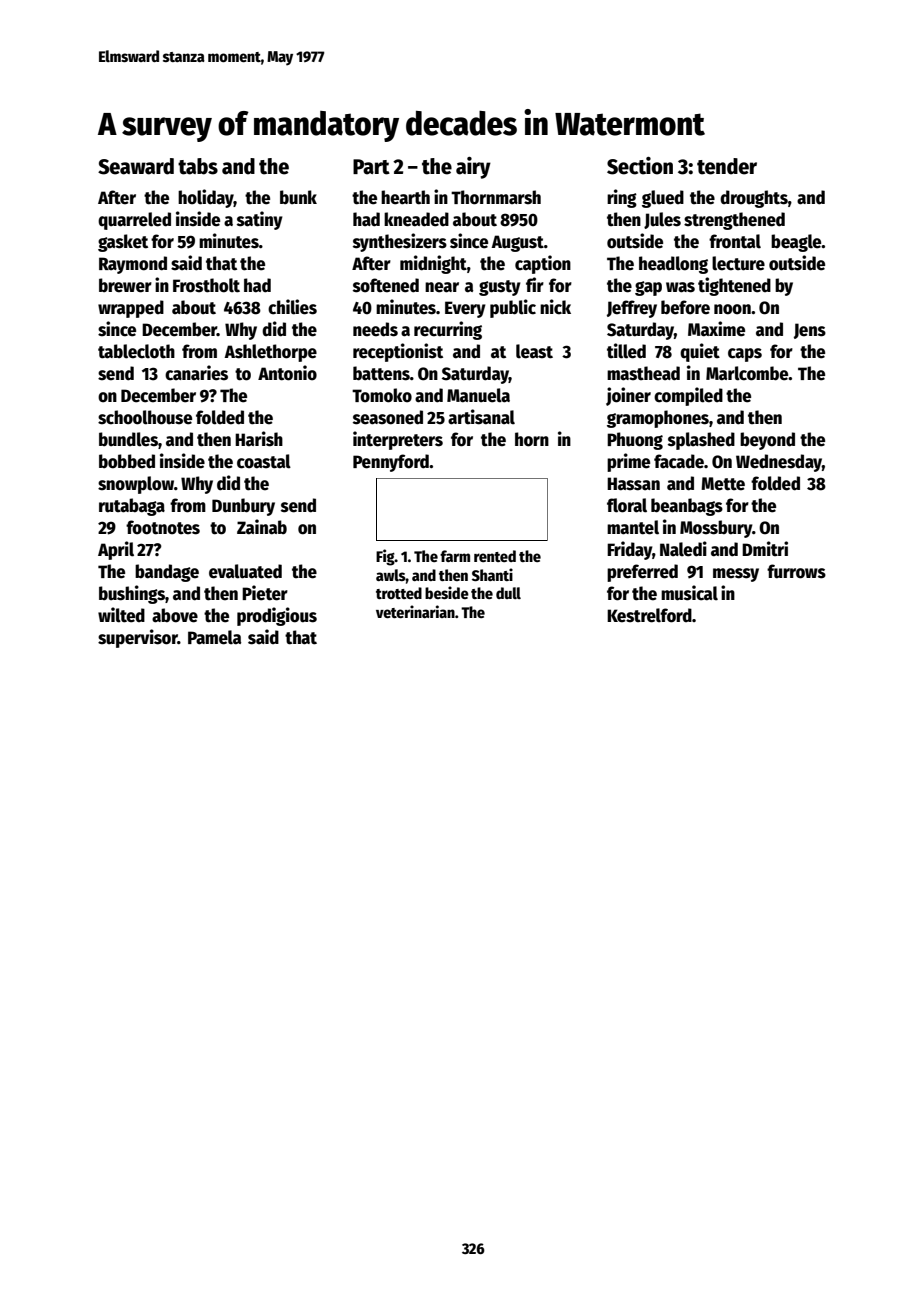 The image size is (924, 1308). What do you see at coordinates (198, 166) in the page?
I see `tabs` at bounding box center [198, 166].
